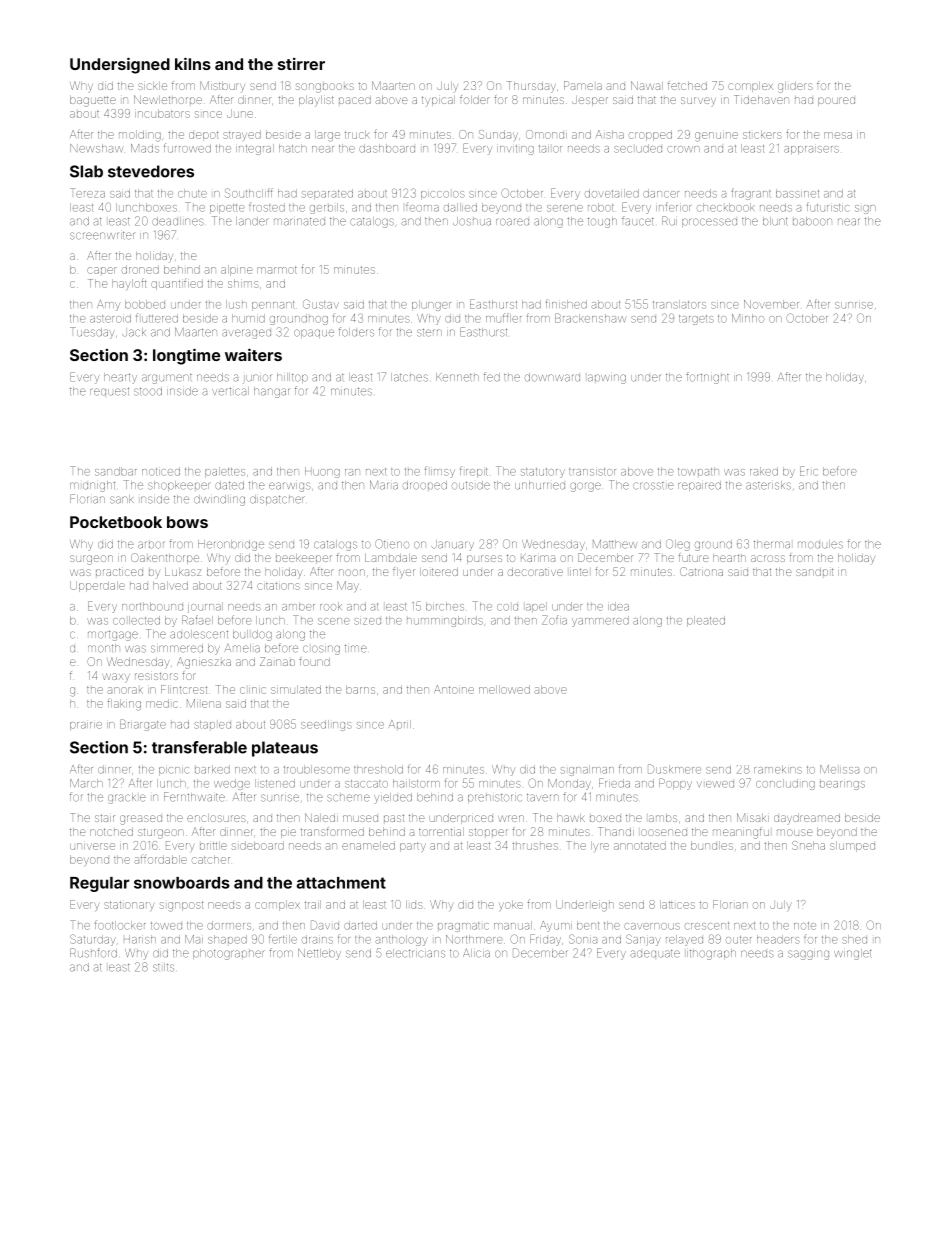 This screenshot has height=1233, width=952. I want to click on sandpit, so click(814, 572).
